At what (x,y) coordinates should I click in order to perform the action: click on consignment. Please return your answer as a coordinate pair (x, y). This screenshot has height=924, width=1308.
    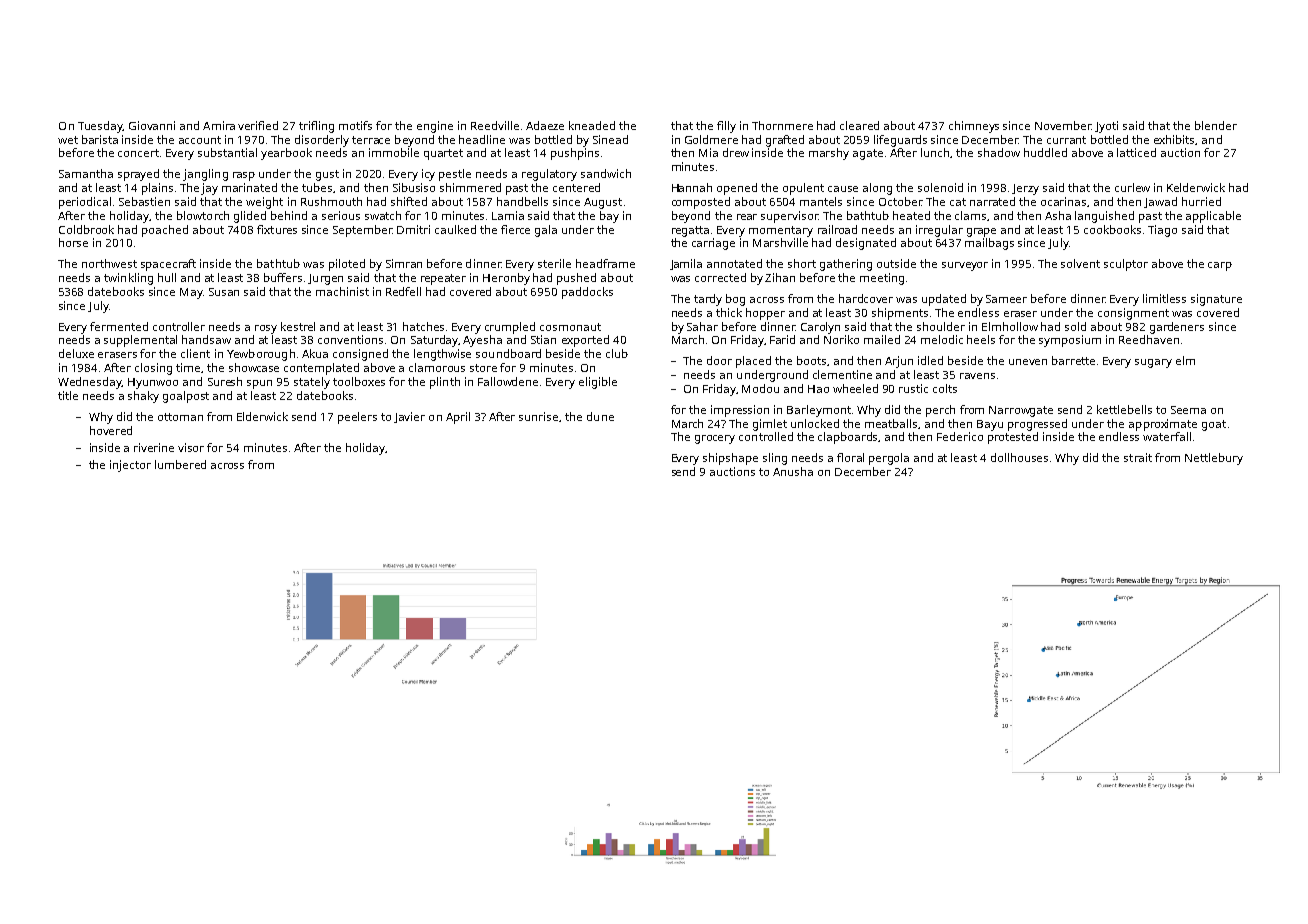
    Looking at the image, I should click on (1133, 314).
